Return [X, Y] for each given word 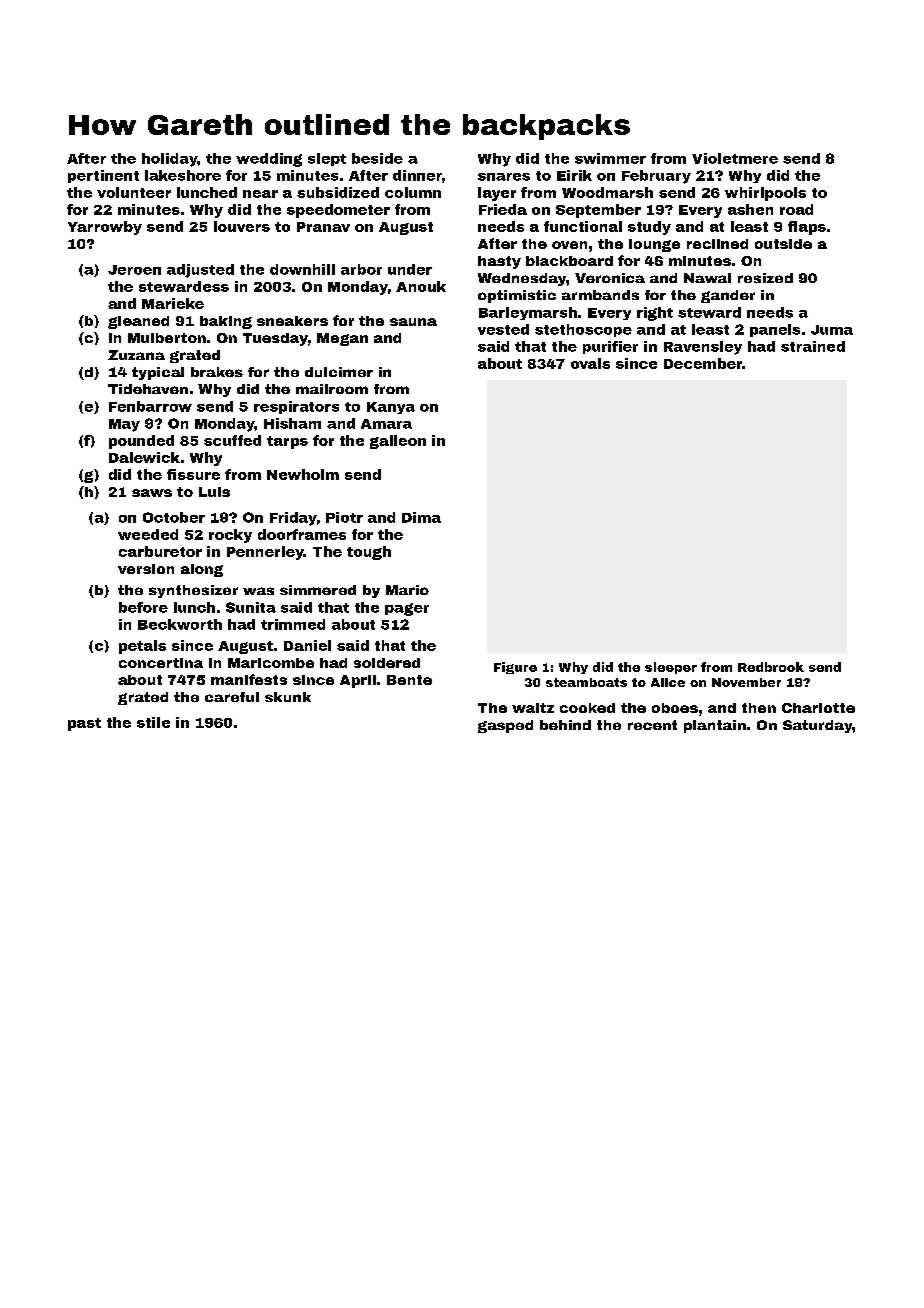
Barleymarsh [528, 313]
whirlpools [765, 194]
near [260, 194]
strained [813, 346]
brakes [217, 372]
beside [377, 158]
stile [153, 722]
